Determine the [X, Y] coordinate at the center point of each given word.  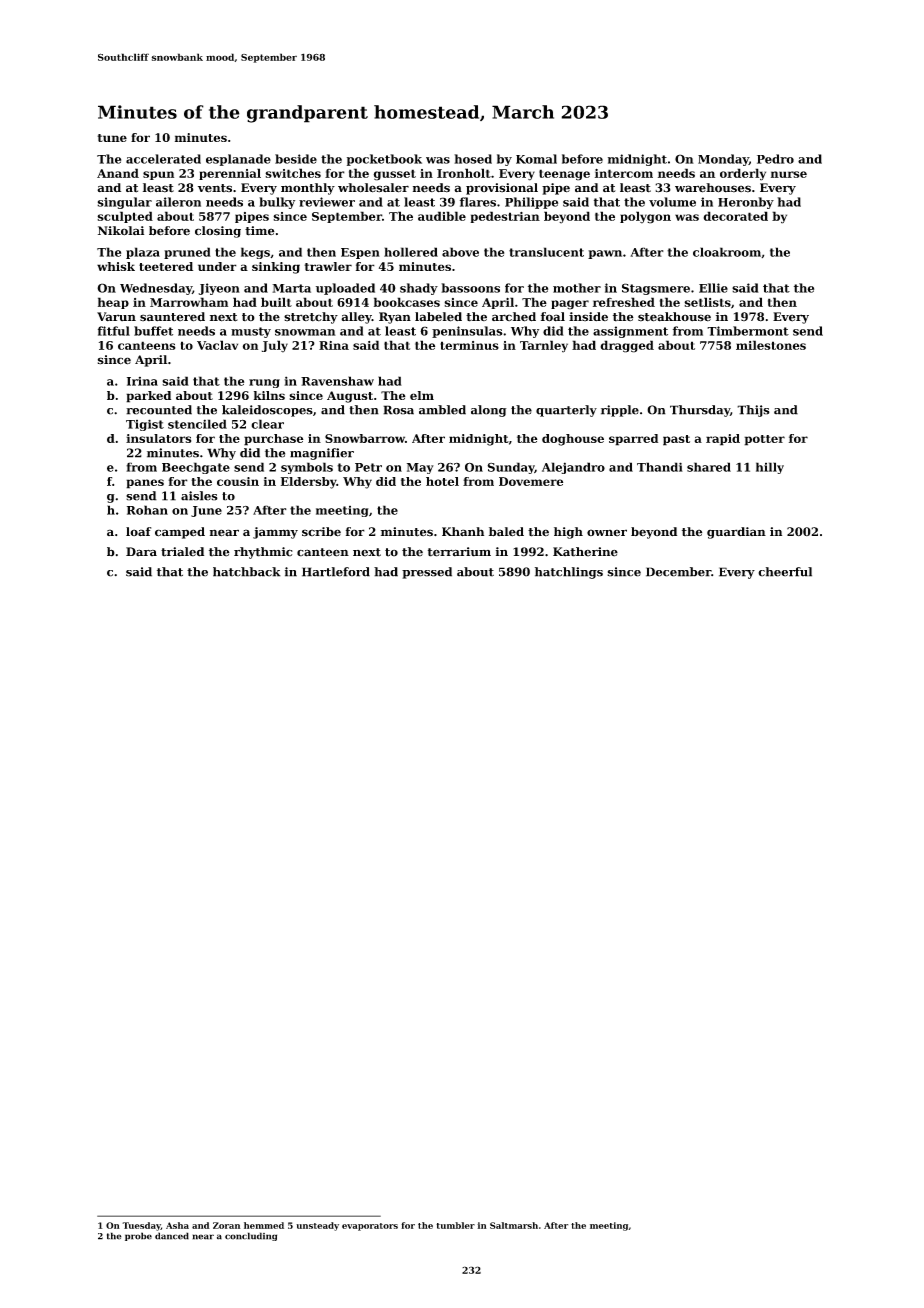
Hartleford [336, 572]
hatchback [247, 572]
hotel [442, 481]
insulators [158, 438]
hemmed [264, 1225]
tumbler [455, 1225]
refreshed [624, 302]
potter [764, 440]
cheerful [785, 572]
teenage [564, 175]
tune [112, 138]
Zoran [227, 1225]
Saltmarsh [514, 1225]
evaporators [370, 1227]
